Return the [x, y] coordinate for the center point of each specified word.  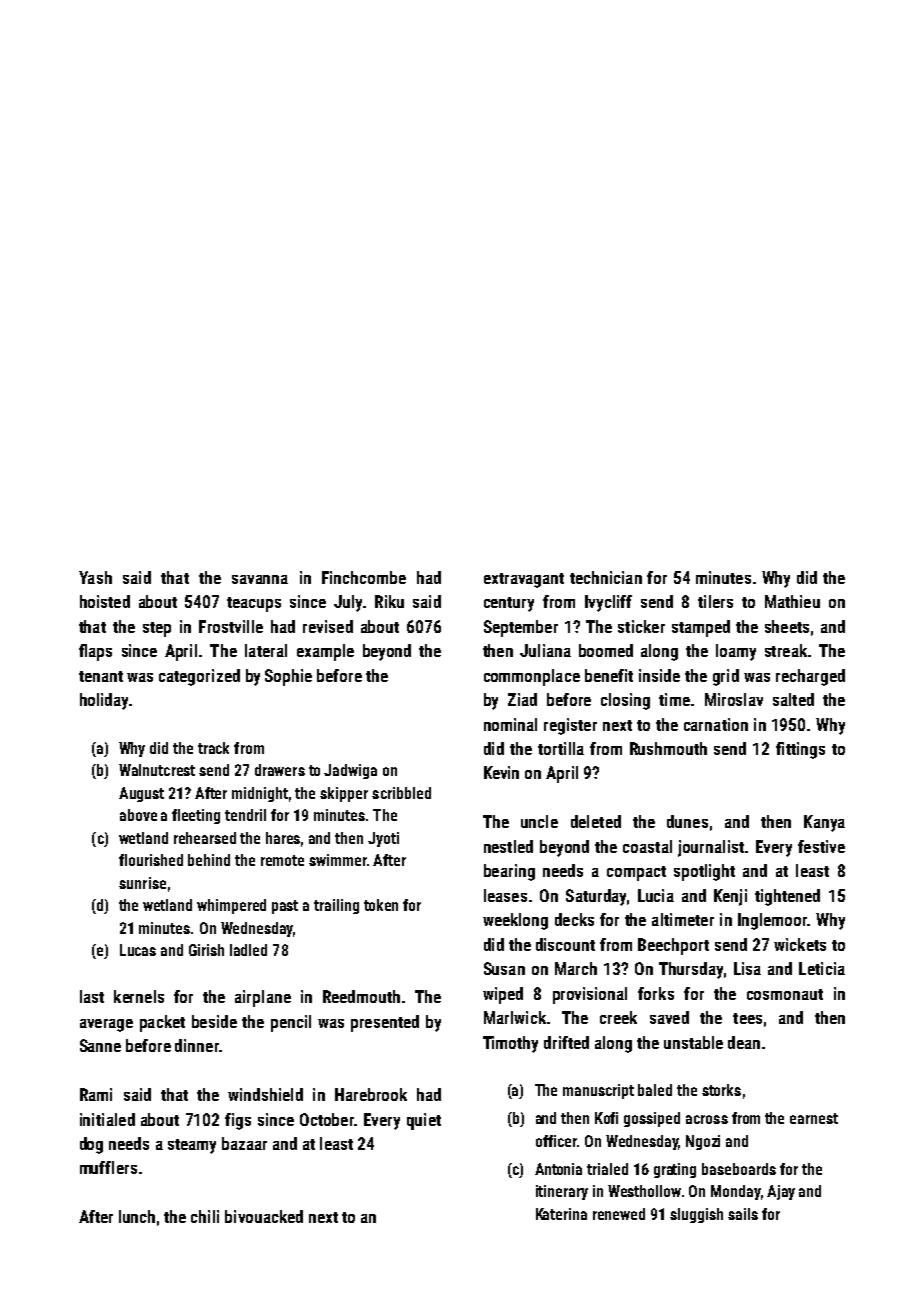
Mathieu [792, 601]
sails [743, 1214]
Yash [95, 577]
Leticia [822, 968]
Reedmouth [361, 996]
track [213, 748]
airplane [263, 998]
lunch [137, 1216]
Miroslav [734, 699]
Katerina [561, 1214]
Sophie [288, 677]
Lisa [747, 968]
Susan [504, 968]
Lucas [138, 950]
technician [606, 577]
